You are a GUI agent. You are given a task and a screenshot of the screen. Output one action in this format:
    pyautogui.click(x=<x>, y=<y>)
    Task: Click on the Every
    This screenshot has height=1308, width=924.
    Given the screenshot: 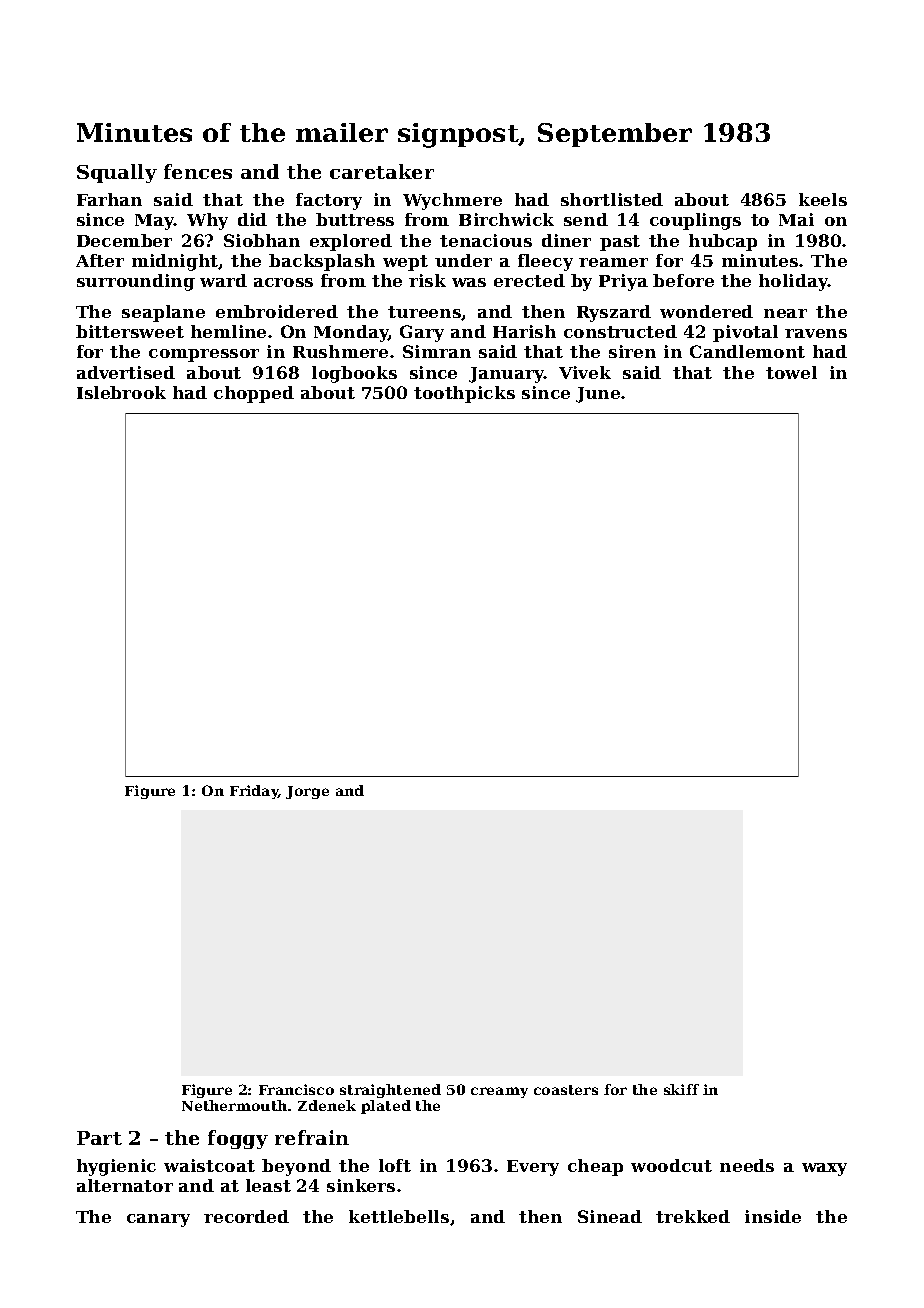 What is the action you would take?
    pyautogui.click(x=533, y=1168)
